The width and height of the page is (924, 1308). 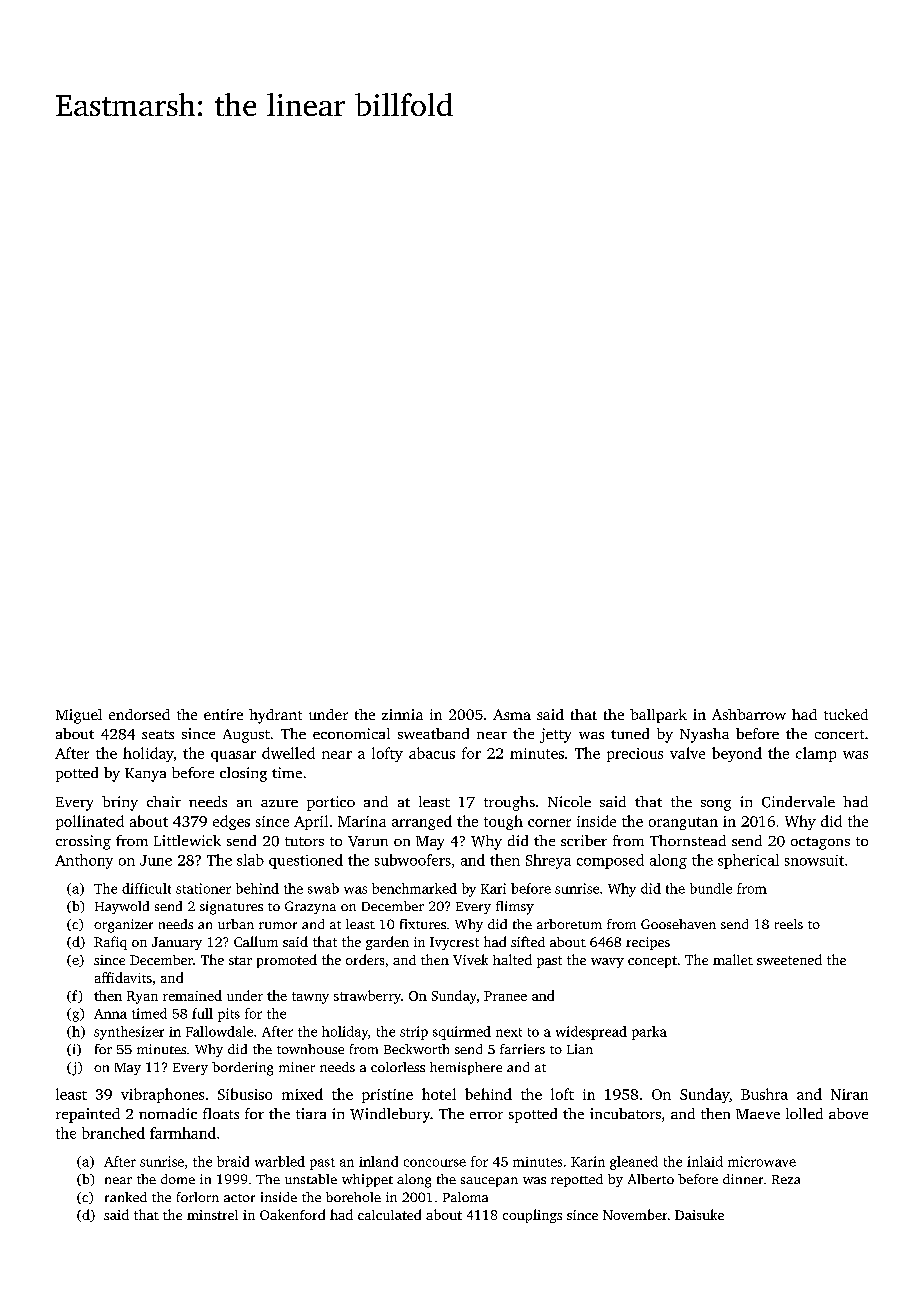 What do you see at coordinates (178, 1179) in the page?
I see `dome` at bounding box center [178, 1179].
